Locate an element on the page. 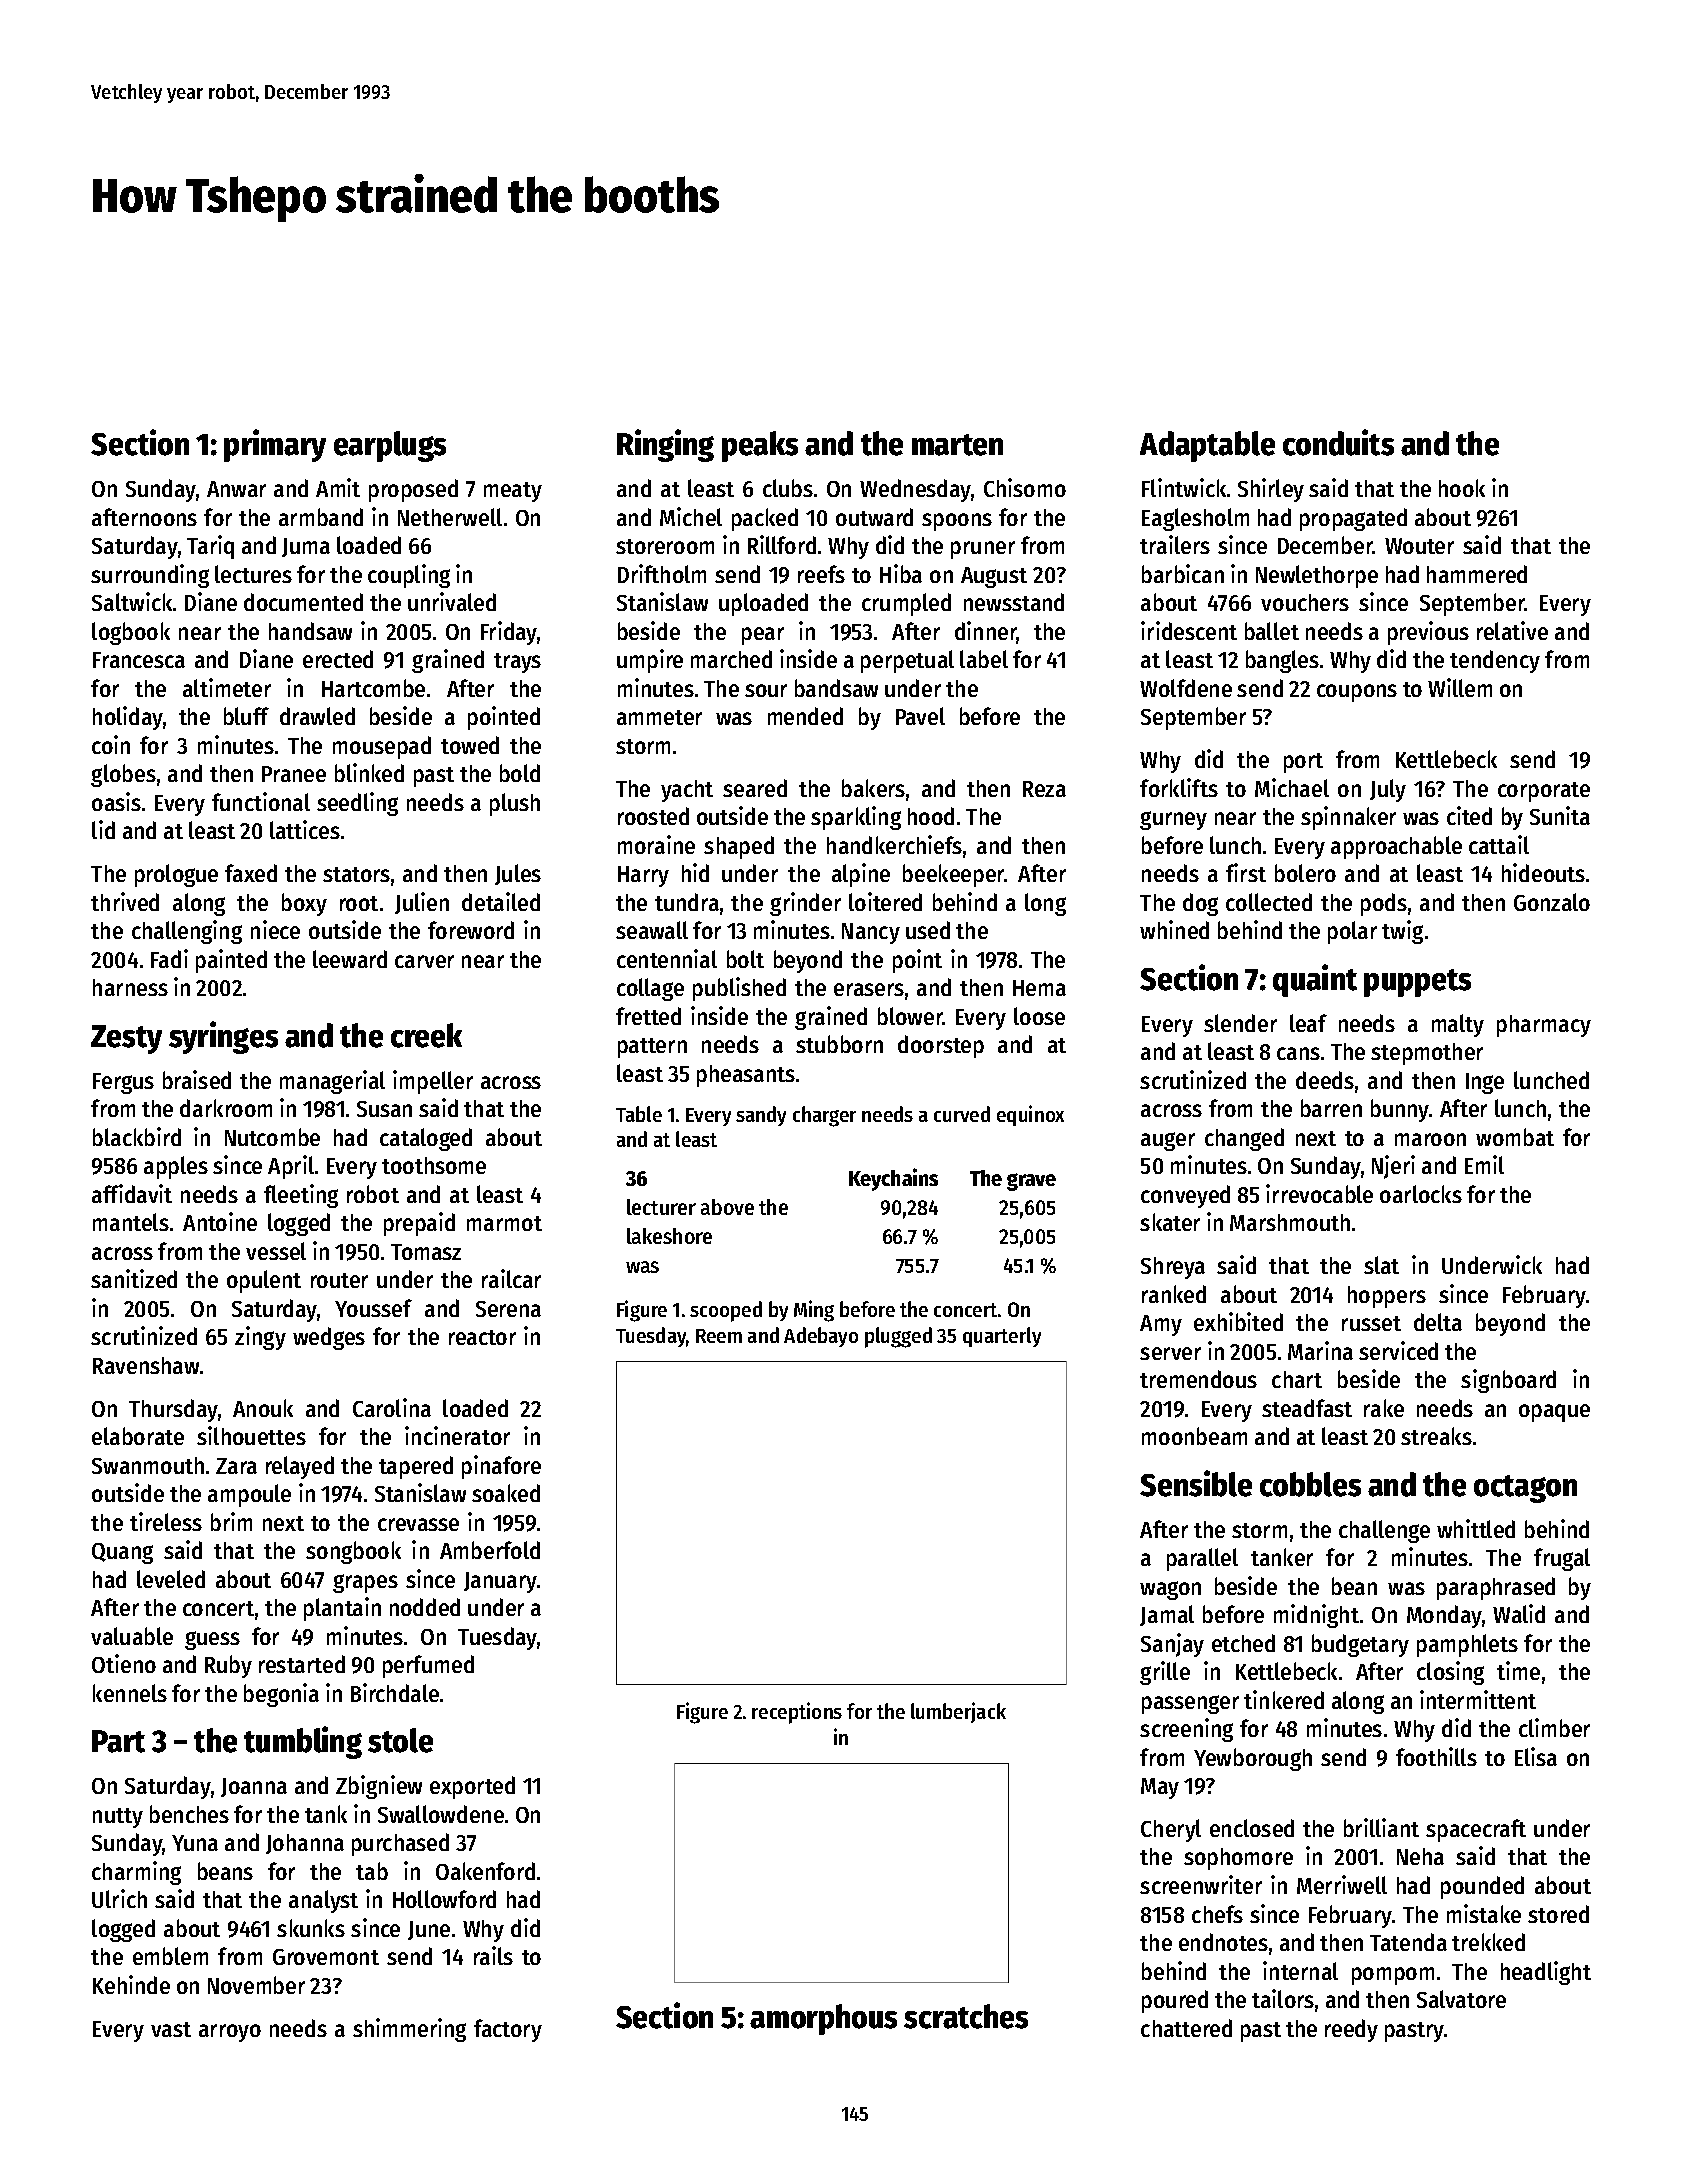  Youssef is located at coordinates (373, 1308).
